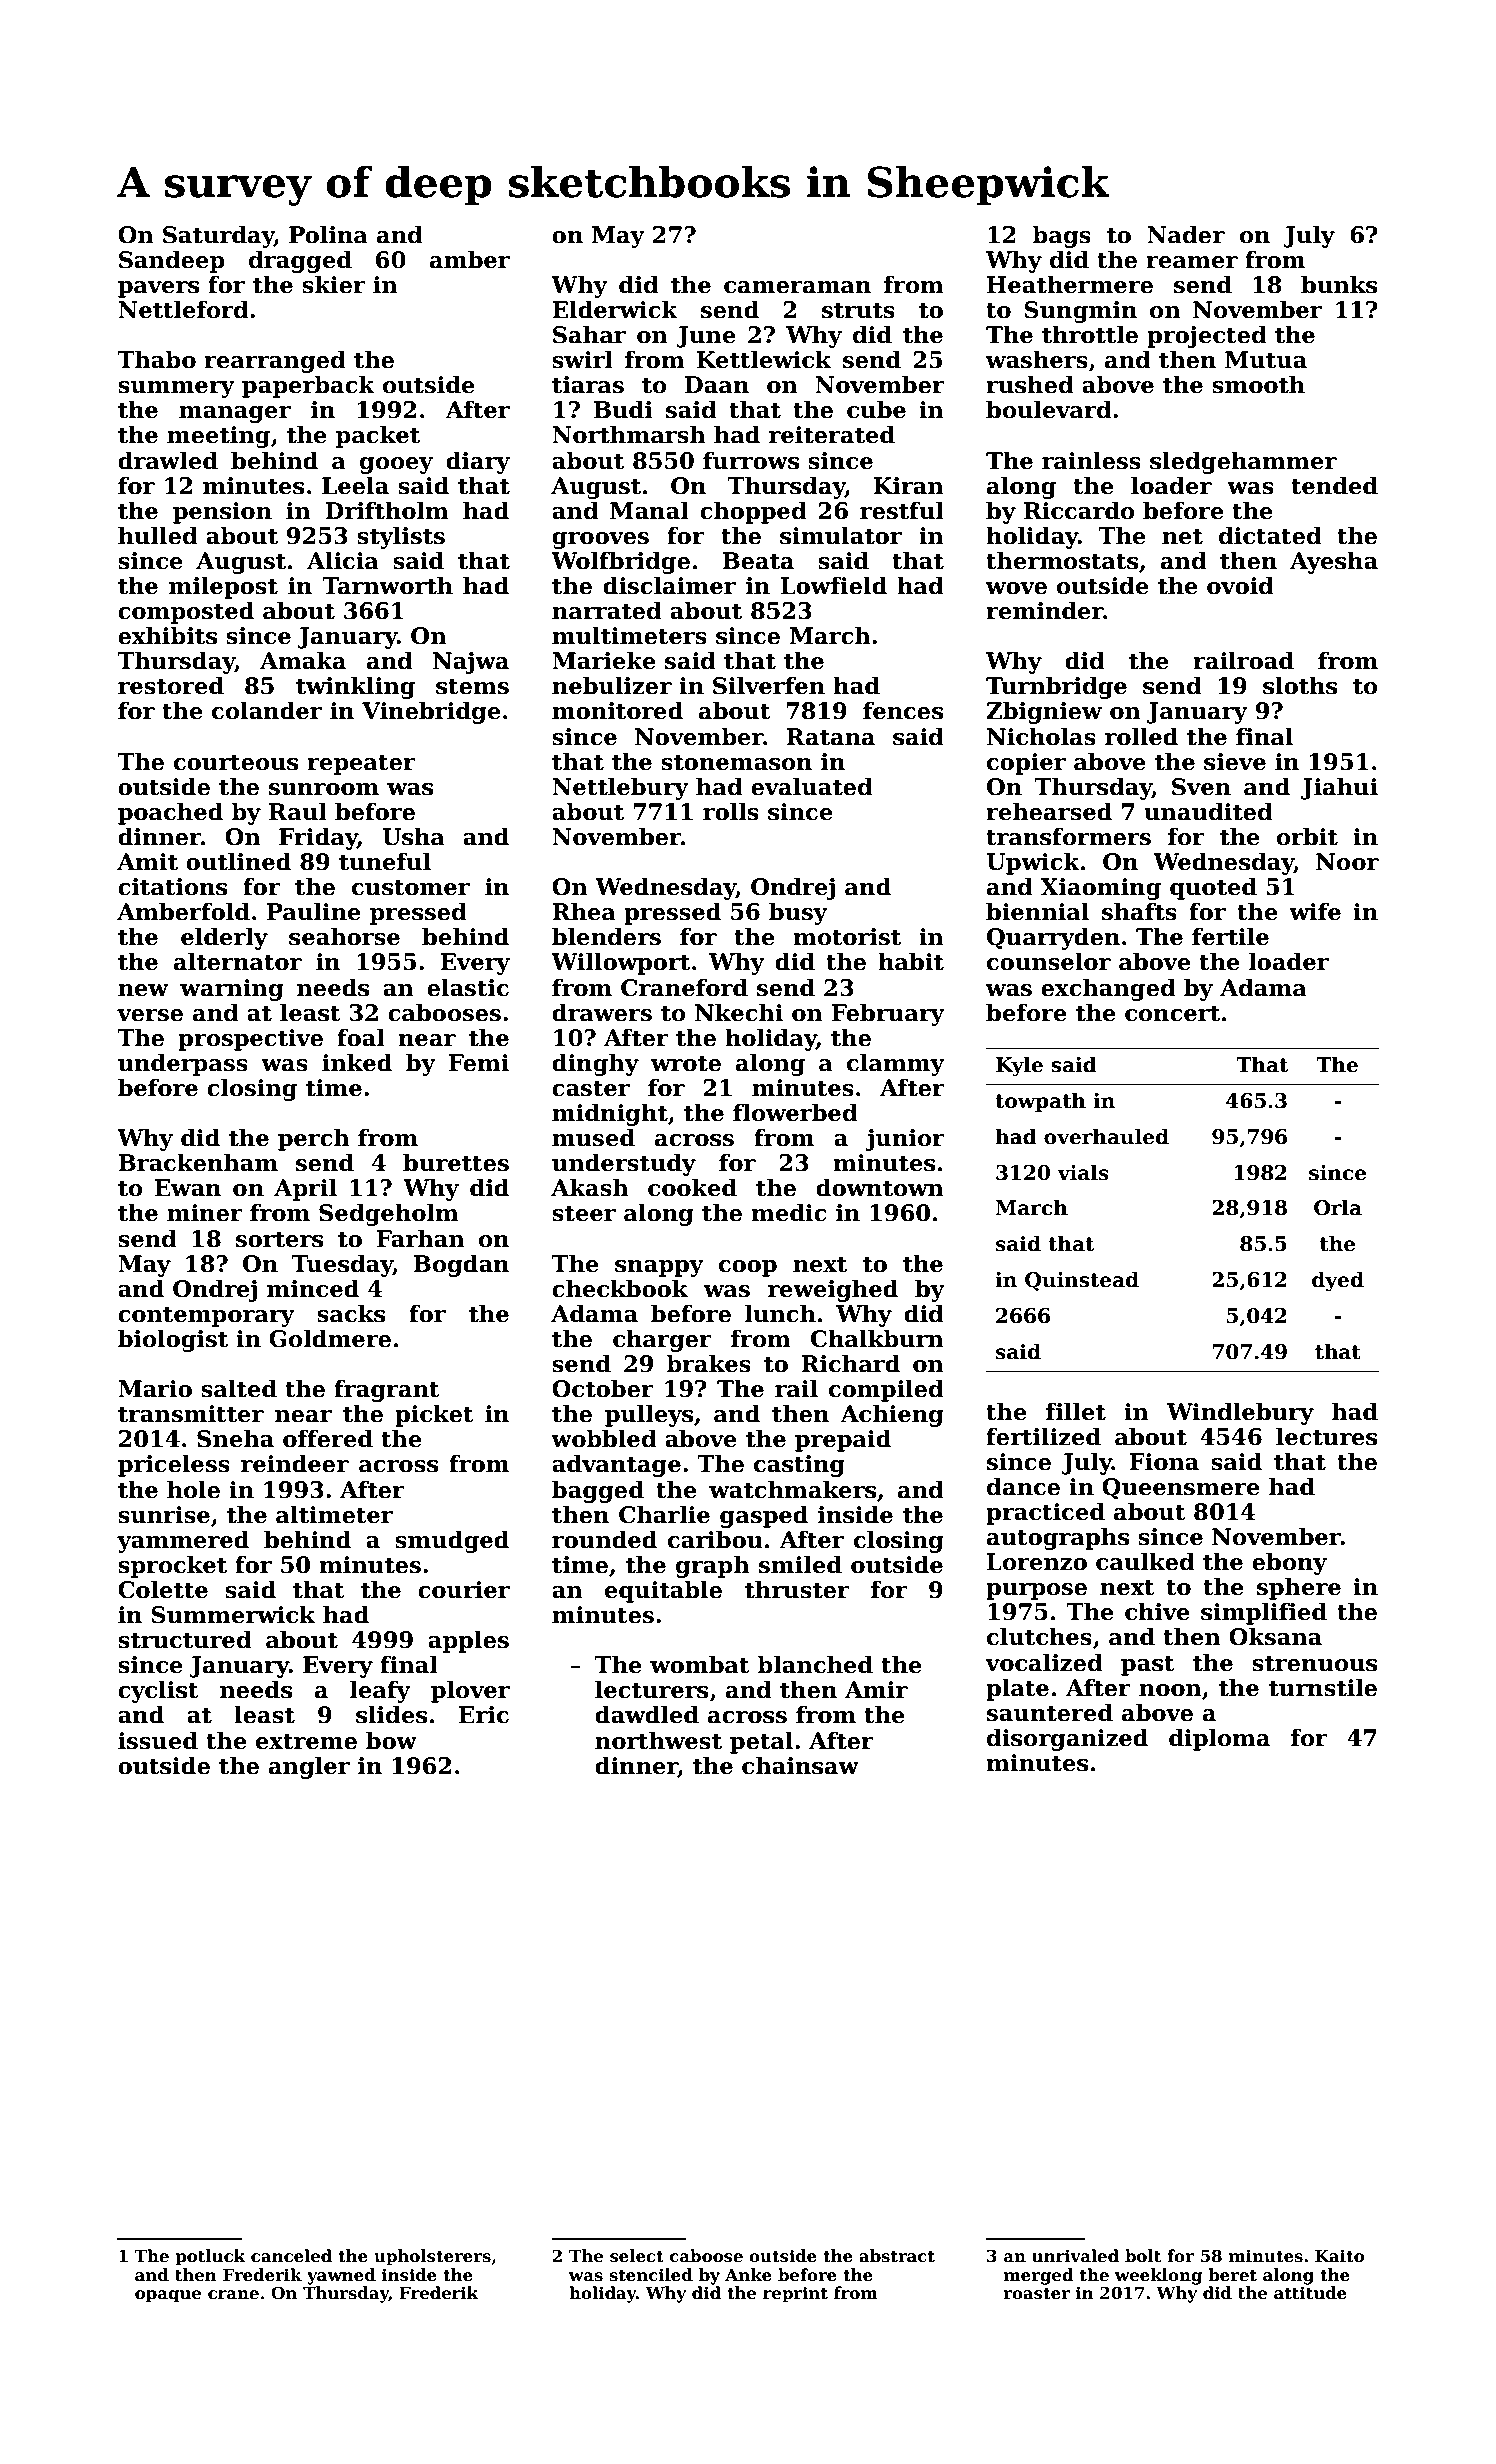 The width and height of the screenshot is (1496, 2464). Describe the element at coordinates (198, 1162) in the screenshot. I see `Brackenham` at that location.
